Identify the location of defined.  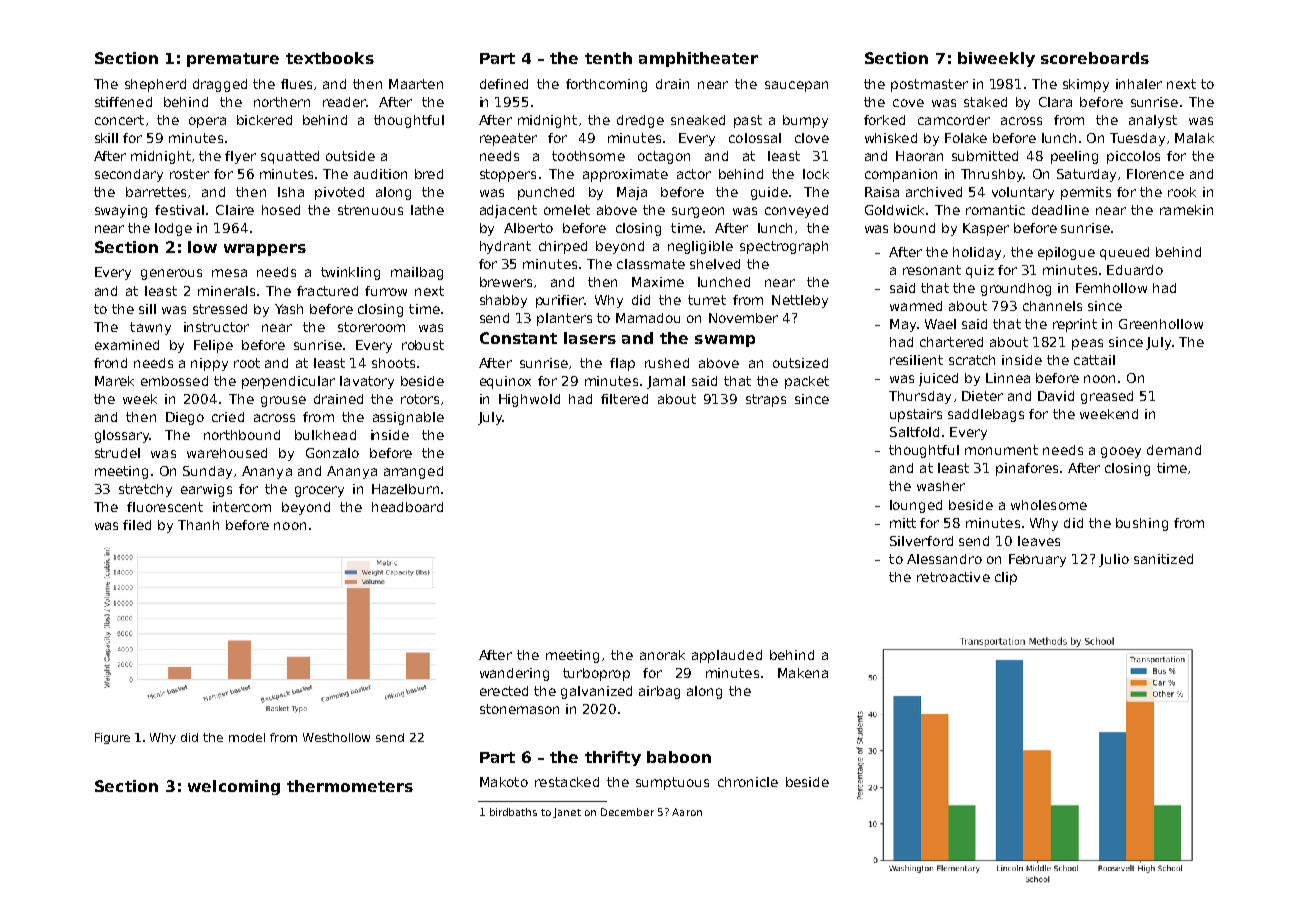
(504, 84).
